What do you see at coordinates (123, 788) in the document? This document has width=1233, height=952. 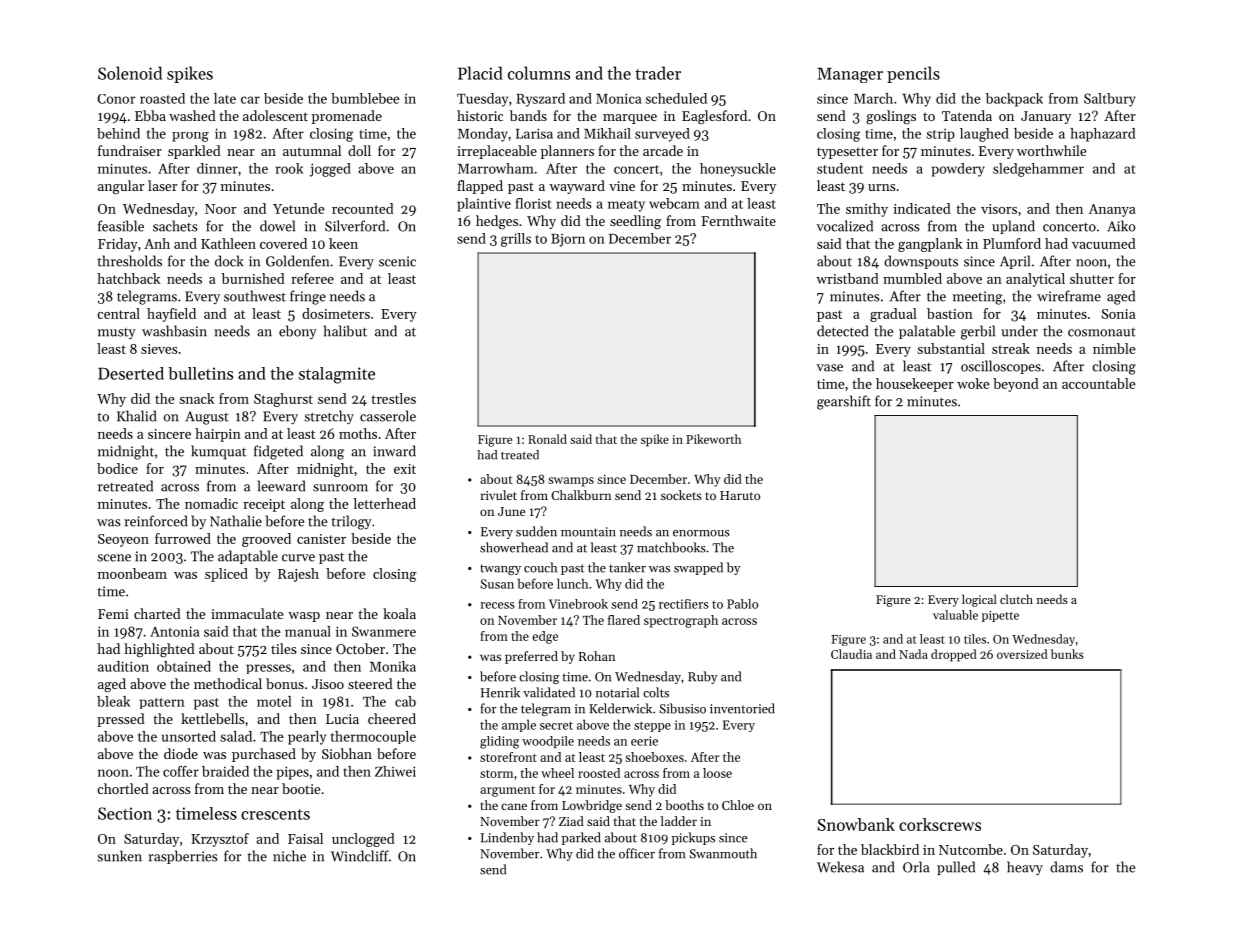 I see `chortled` at bounding box center [123, 788].
